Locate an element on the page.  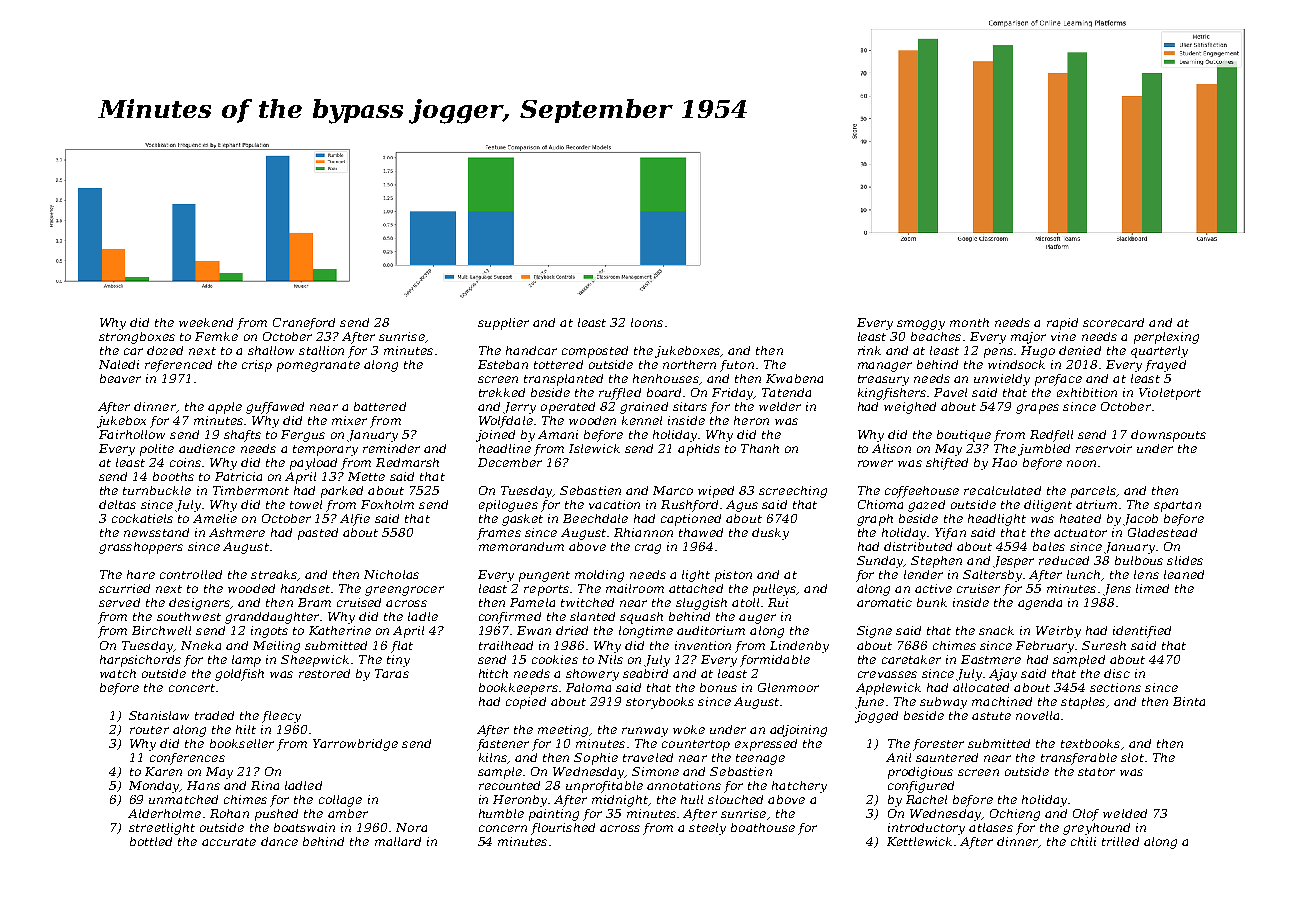
loons is located at coordinates (647, 322).
